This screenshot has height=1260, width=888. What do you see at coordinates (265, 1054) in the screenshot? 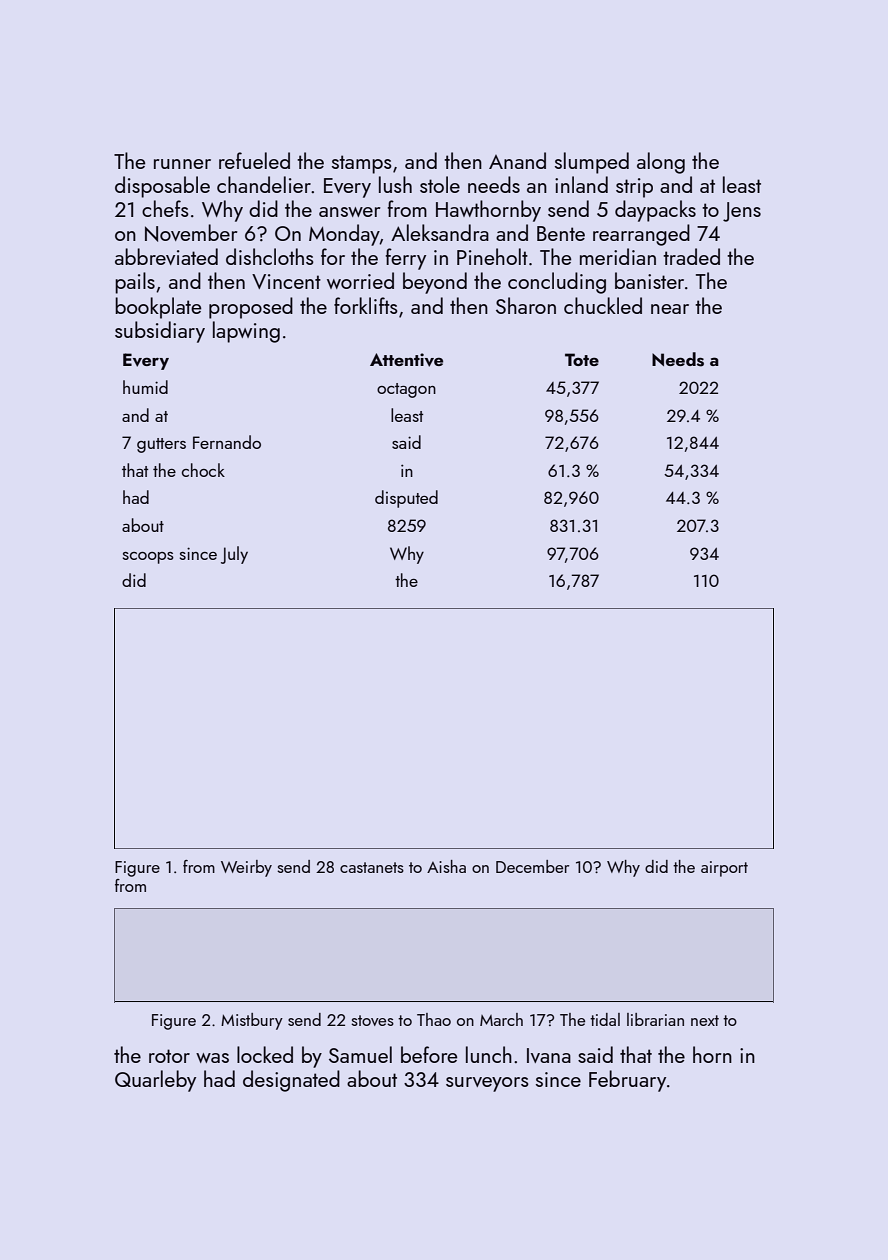
I see `locked` at bounding box center [265, 1054].
